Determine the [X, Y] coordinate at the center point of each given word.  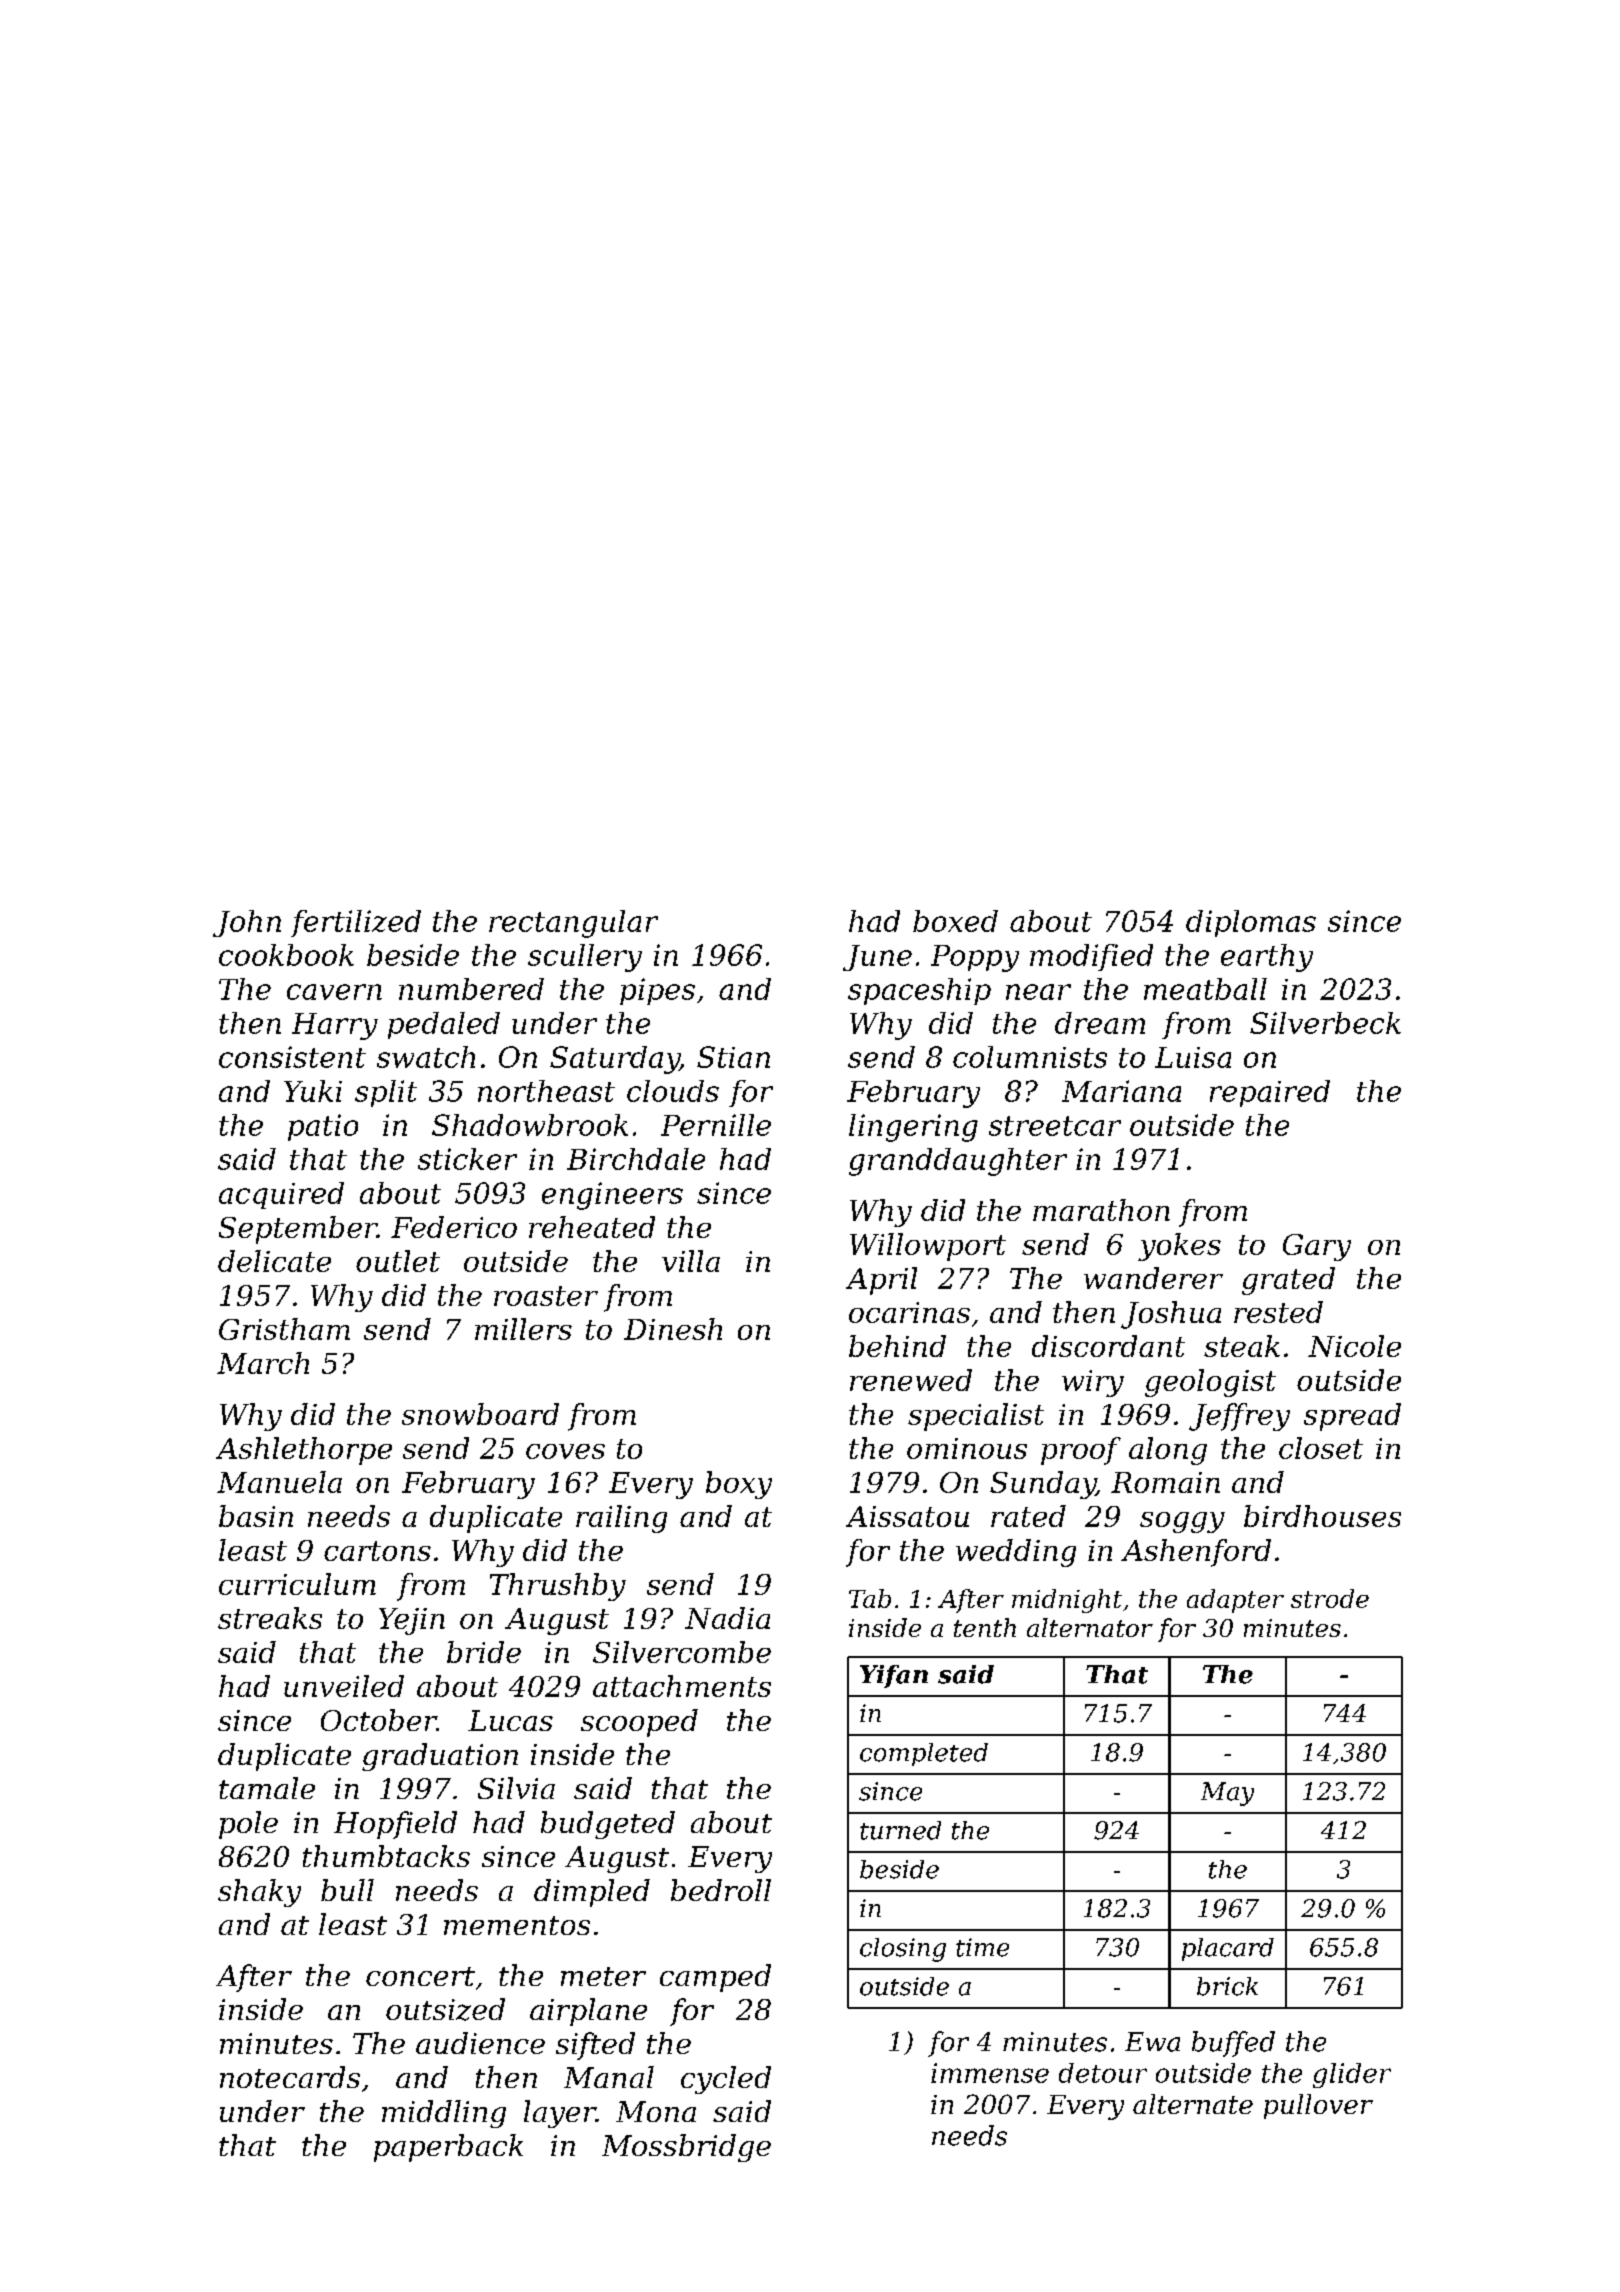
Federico [454, 1227]
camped [715, 1978]
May [1227, 1794]
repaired [1270, 1093]
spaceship [919, 991]
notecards [290, 2077]
